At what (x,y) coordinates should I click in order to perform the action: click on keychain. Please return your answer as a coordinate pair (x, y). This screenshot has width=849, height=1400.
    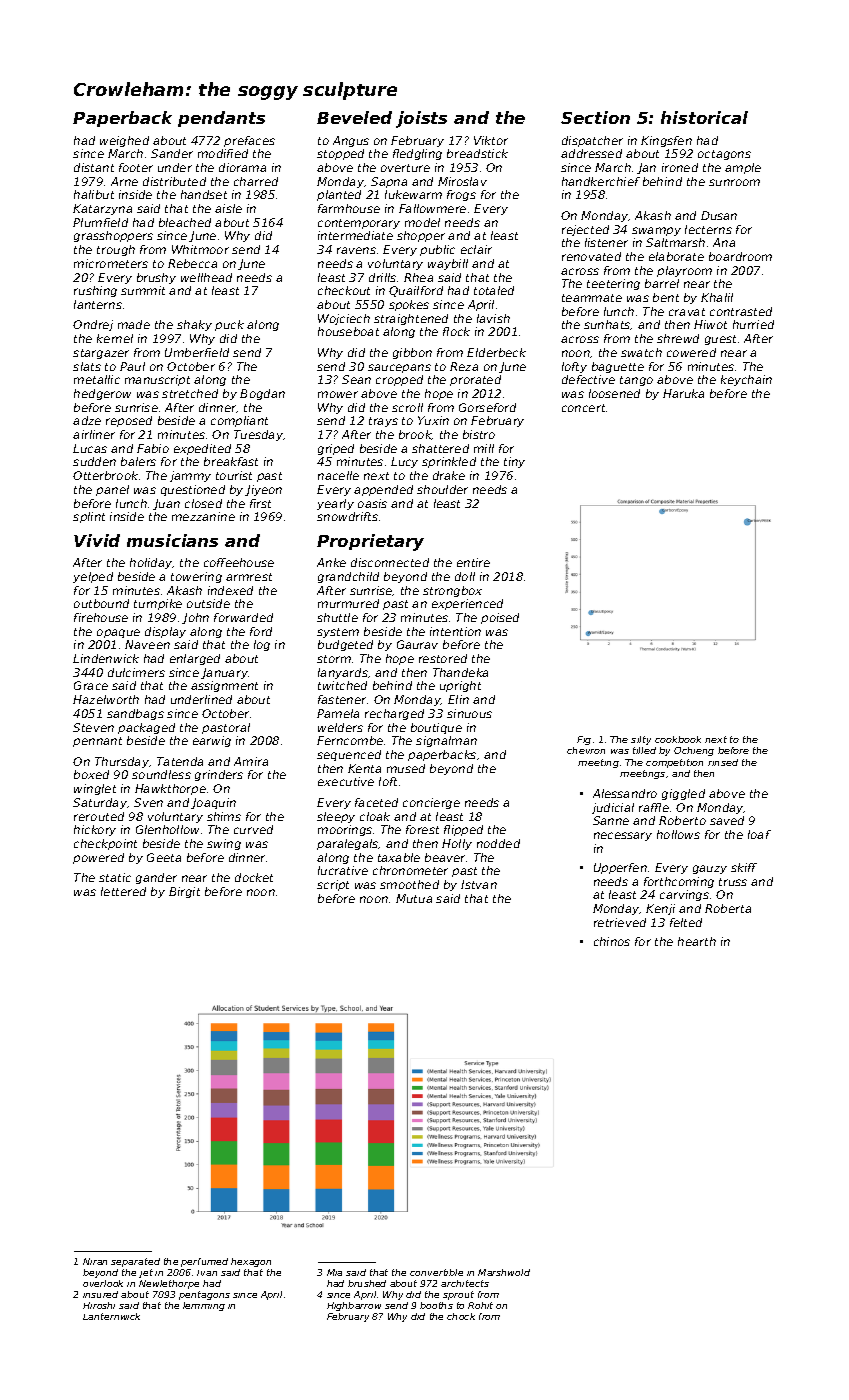
    Looking at the image, I should click on (746, 380).
